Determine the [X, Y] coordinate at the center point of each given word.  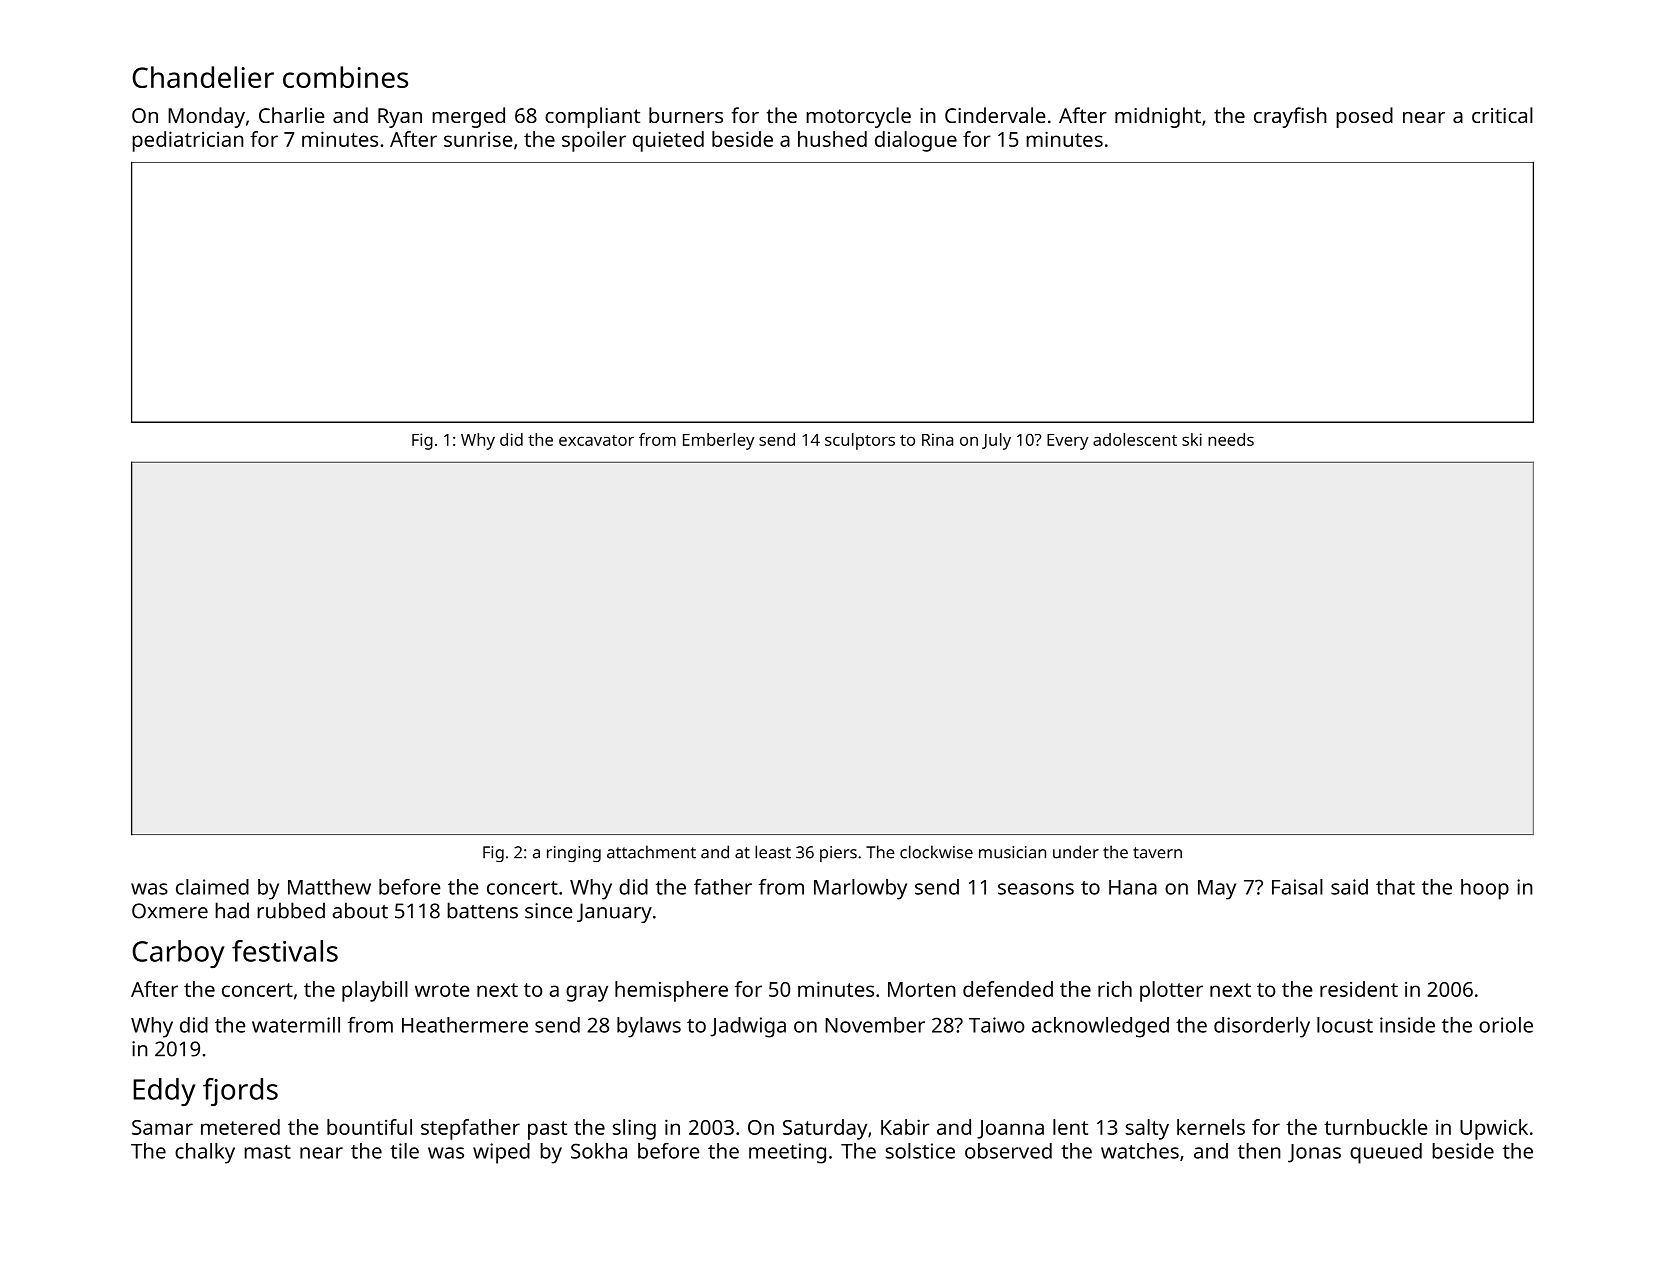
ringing [574, 854]
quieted [668, 141]
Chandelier [203, 77]
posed [1364, 117]
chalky [205, 1153]
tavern [1157, 853]
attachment [651, 852]
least [773, 852]
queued [1386, 1153]
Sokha [599, 1151]
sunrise [478, 139]
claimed [212, 887]
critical [1502, 115]
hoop [1485, 889]
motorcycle [858, 117]
